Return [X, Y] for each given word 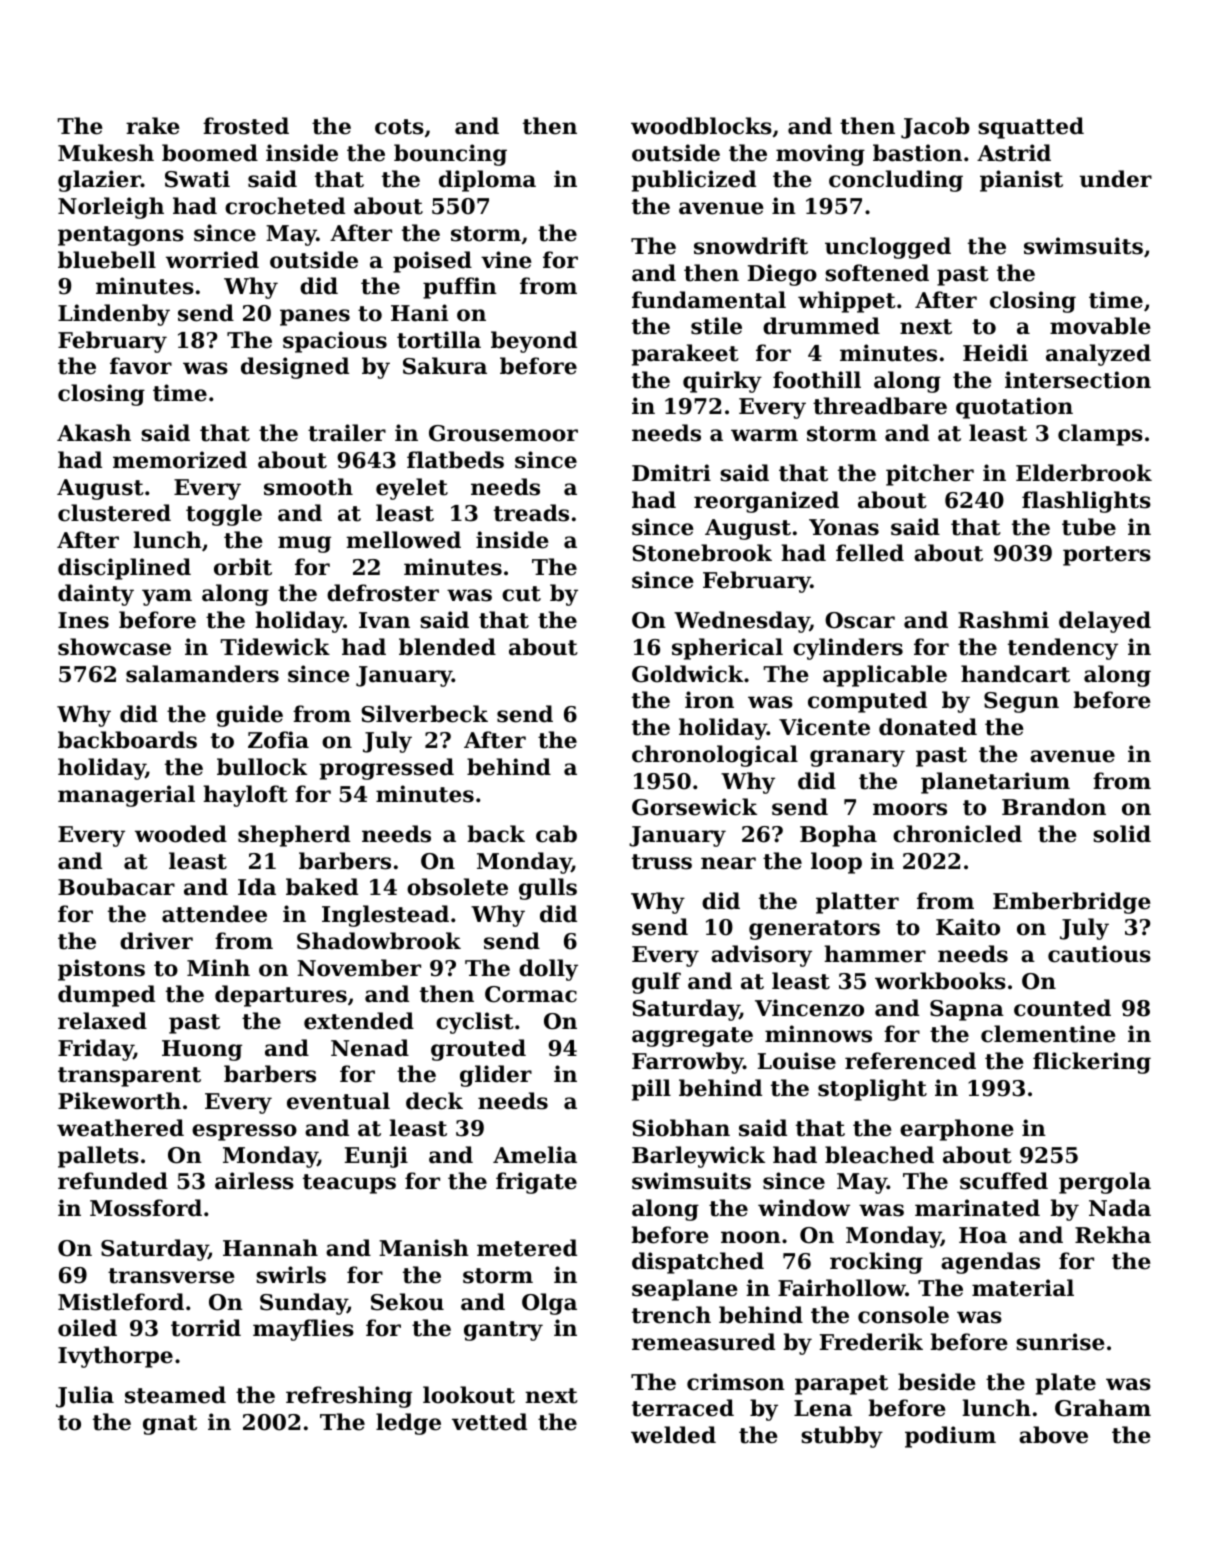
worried [212, 260]
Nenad [370, 1048]
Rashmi [1003, 620]
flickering [1092, 1063]
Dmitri [671, 473]
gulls [548, 889]
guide [249, 716]
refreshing [349, 1397]
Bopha [838, 836]
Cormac [531, 994]
